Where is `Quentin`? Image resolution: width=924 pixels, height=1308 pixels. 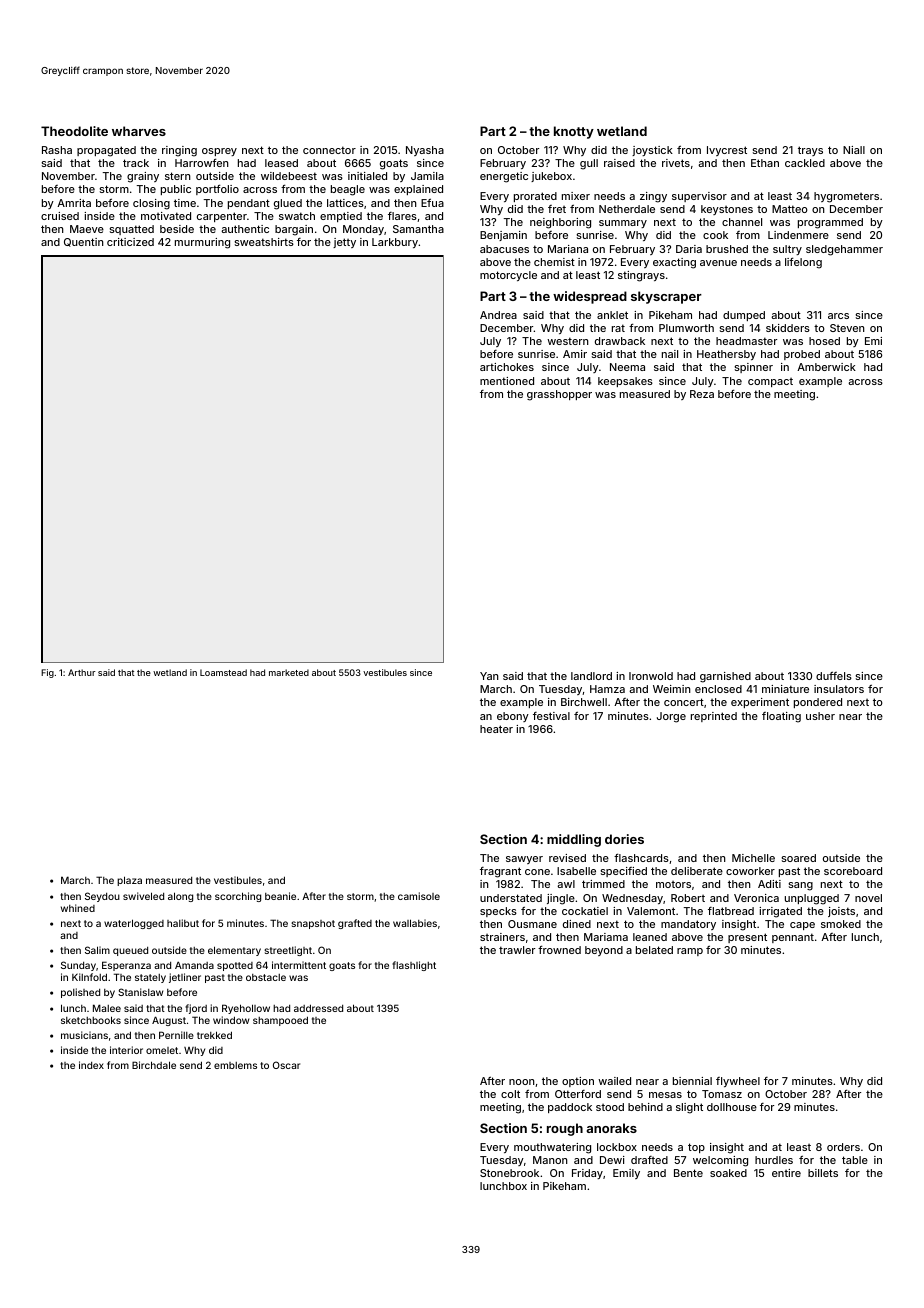 Quentin is located at coordinates (84, 242).
